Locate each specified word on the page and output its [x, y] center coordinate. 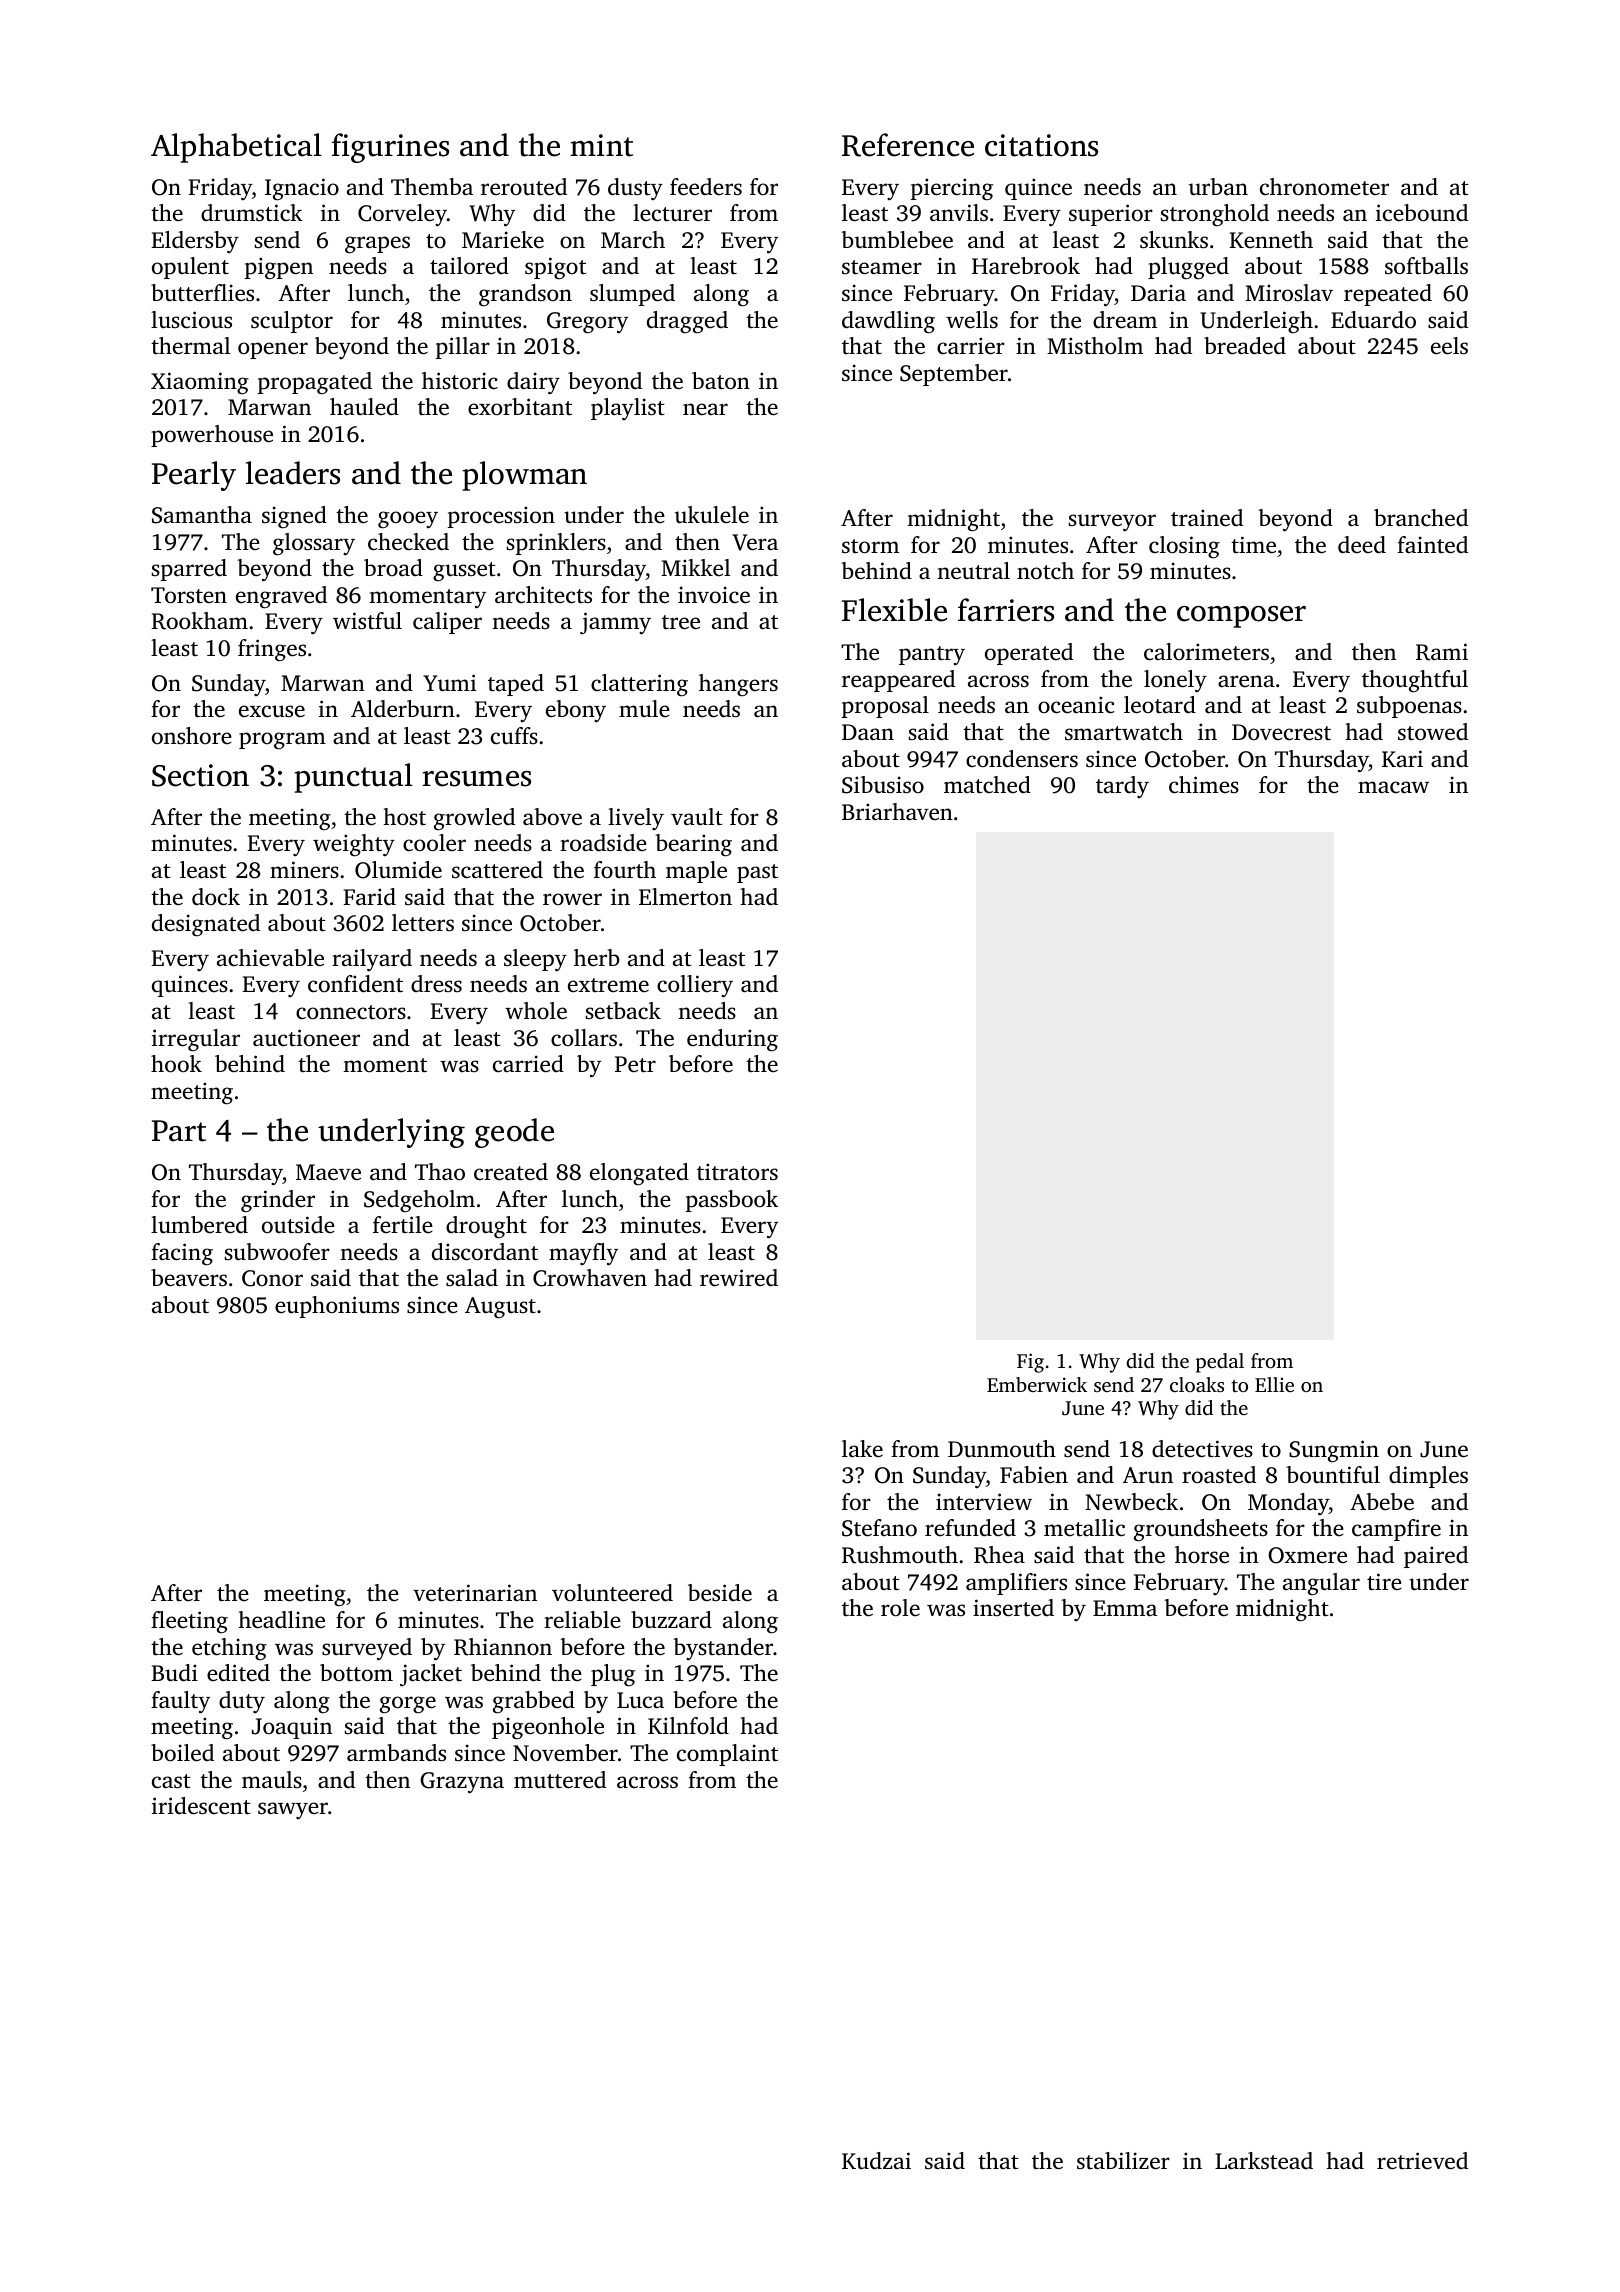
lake [862, 1449]
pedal [1220, 1363]
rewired [739, 1278]
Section [200, 775]
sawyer [293, 1810]
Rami [1442, 652]
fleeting [189, 1622]
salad [472, 1278]
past [757, 873]
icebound [1422, 212]
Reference [908, 145]
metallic [1084, 1528]
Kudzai [876, 2161]
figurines [390, 148]
